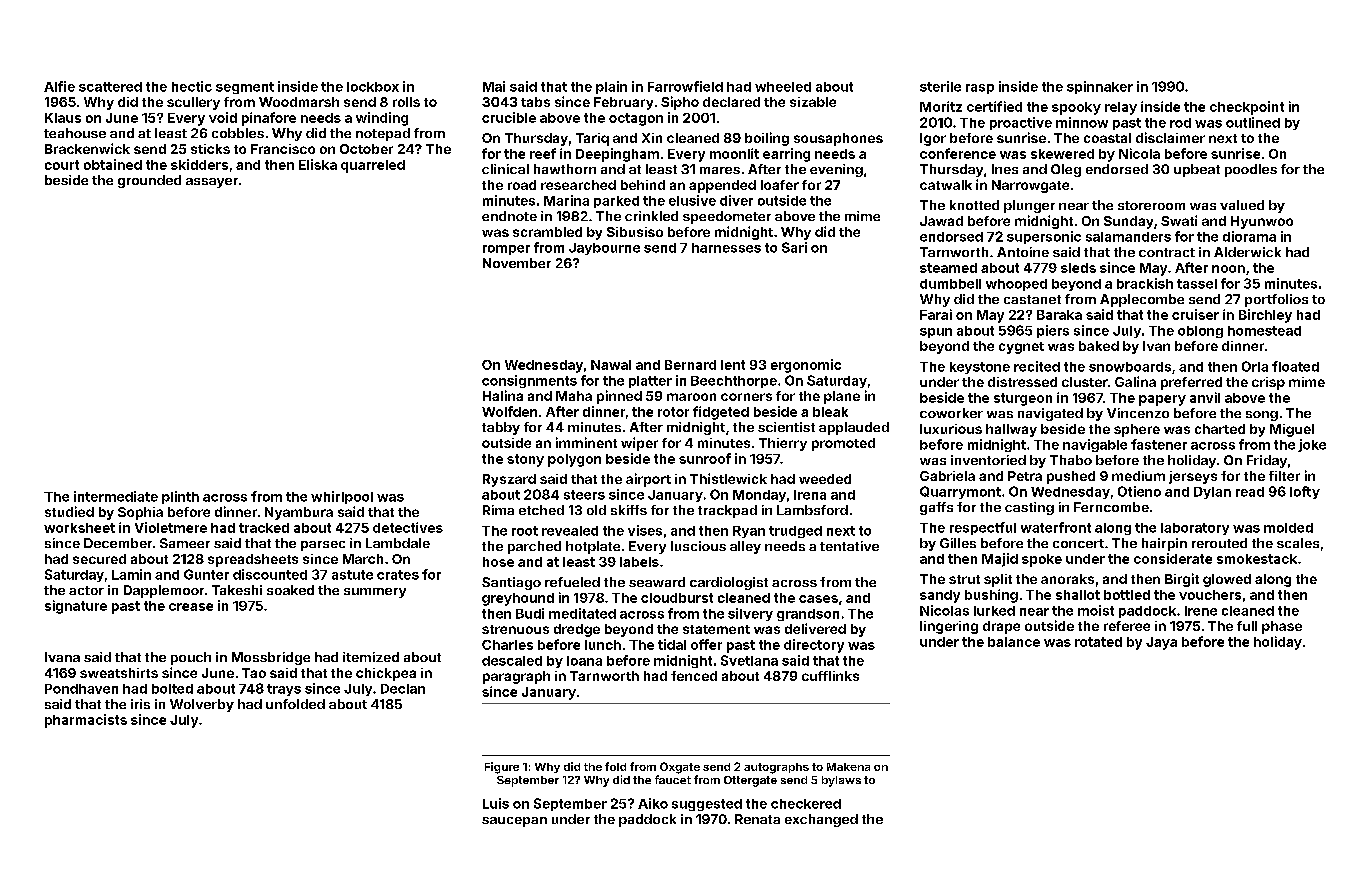 This screenshot has width=1372, height=887. Describe the element at coordinates (726, 248) in the screenshot. I see `harnesses` at that location.
